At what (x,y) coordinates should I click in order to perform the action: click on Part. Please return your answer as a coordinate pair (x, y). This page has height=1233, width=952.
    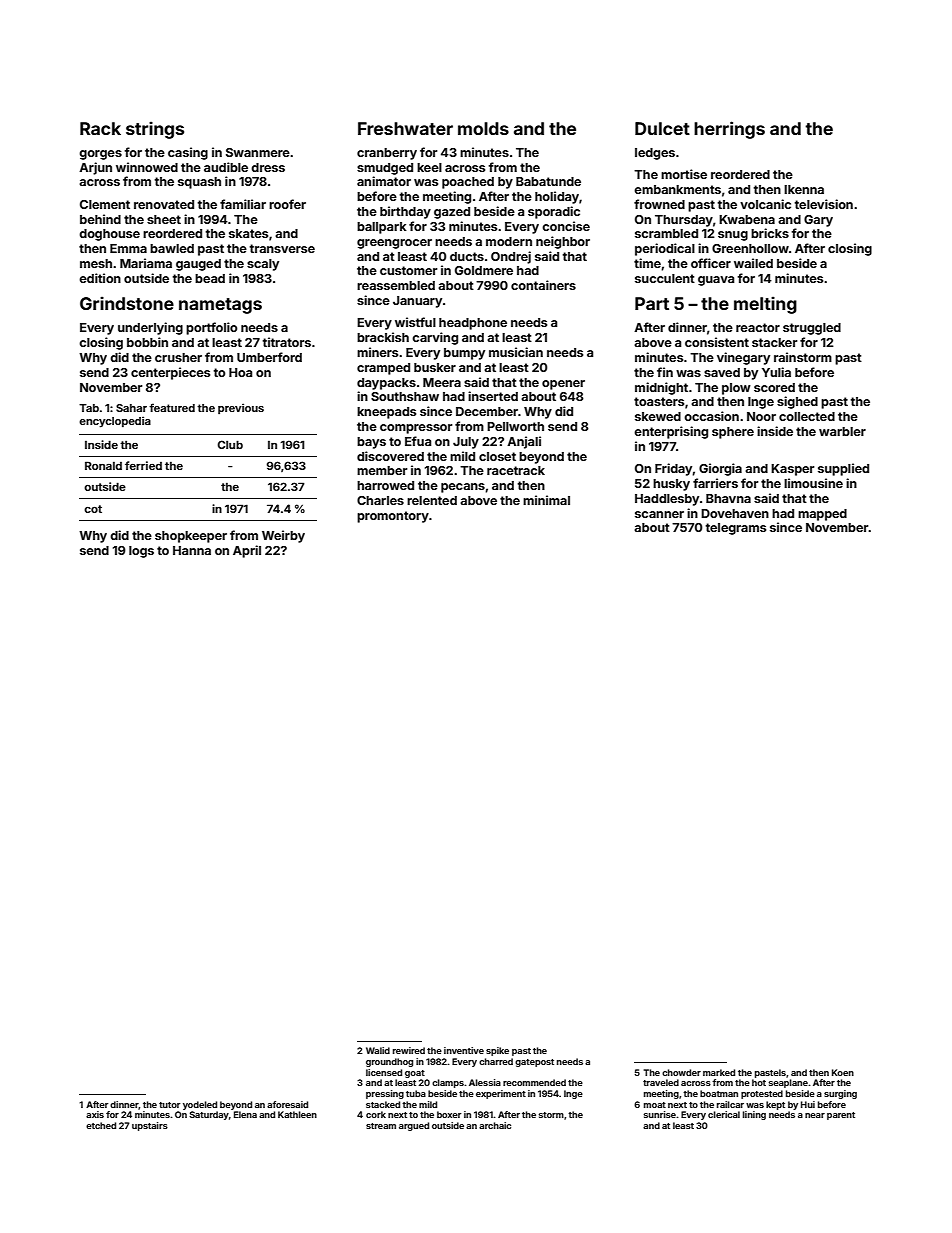
    Looking at the image, I should click on (652, 303).
